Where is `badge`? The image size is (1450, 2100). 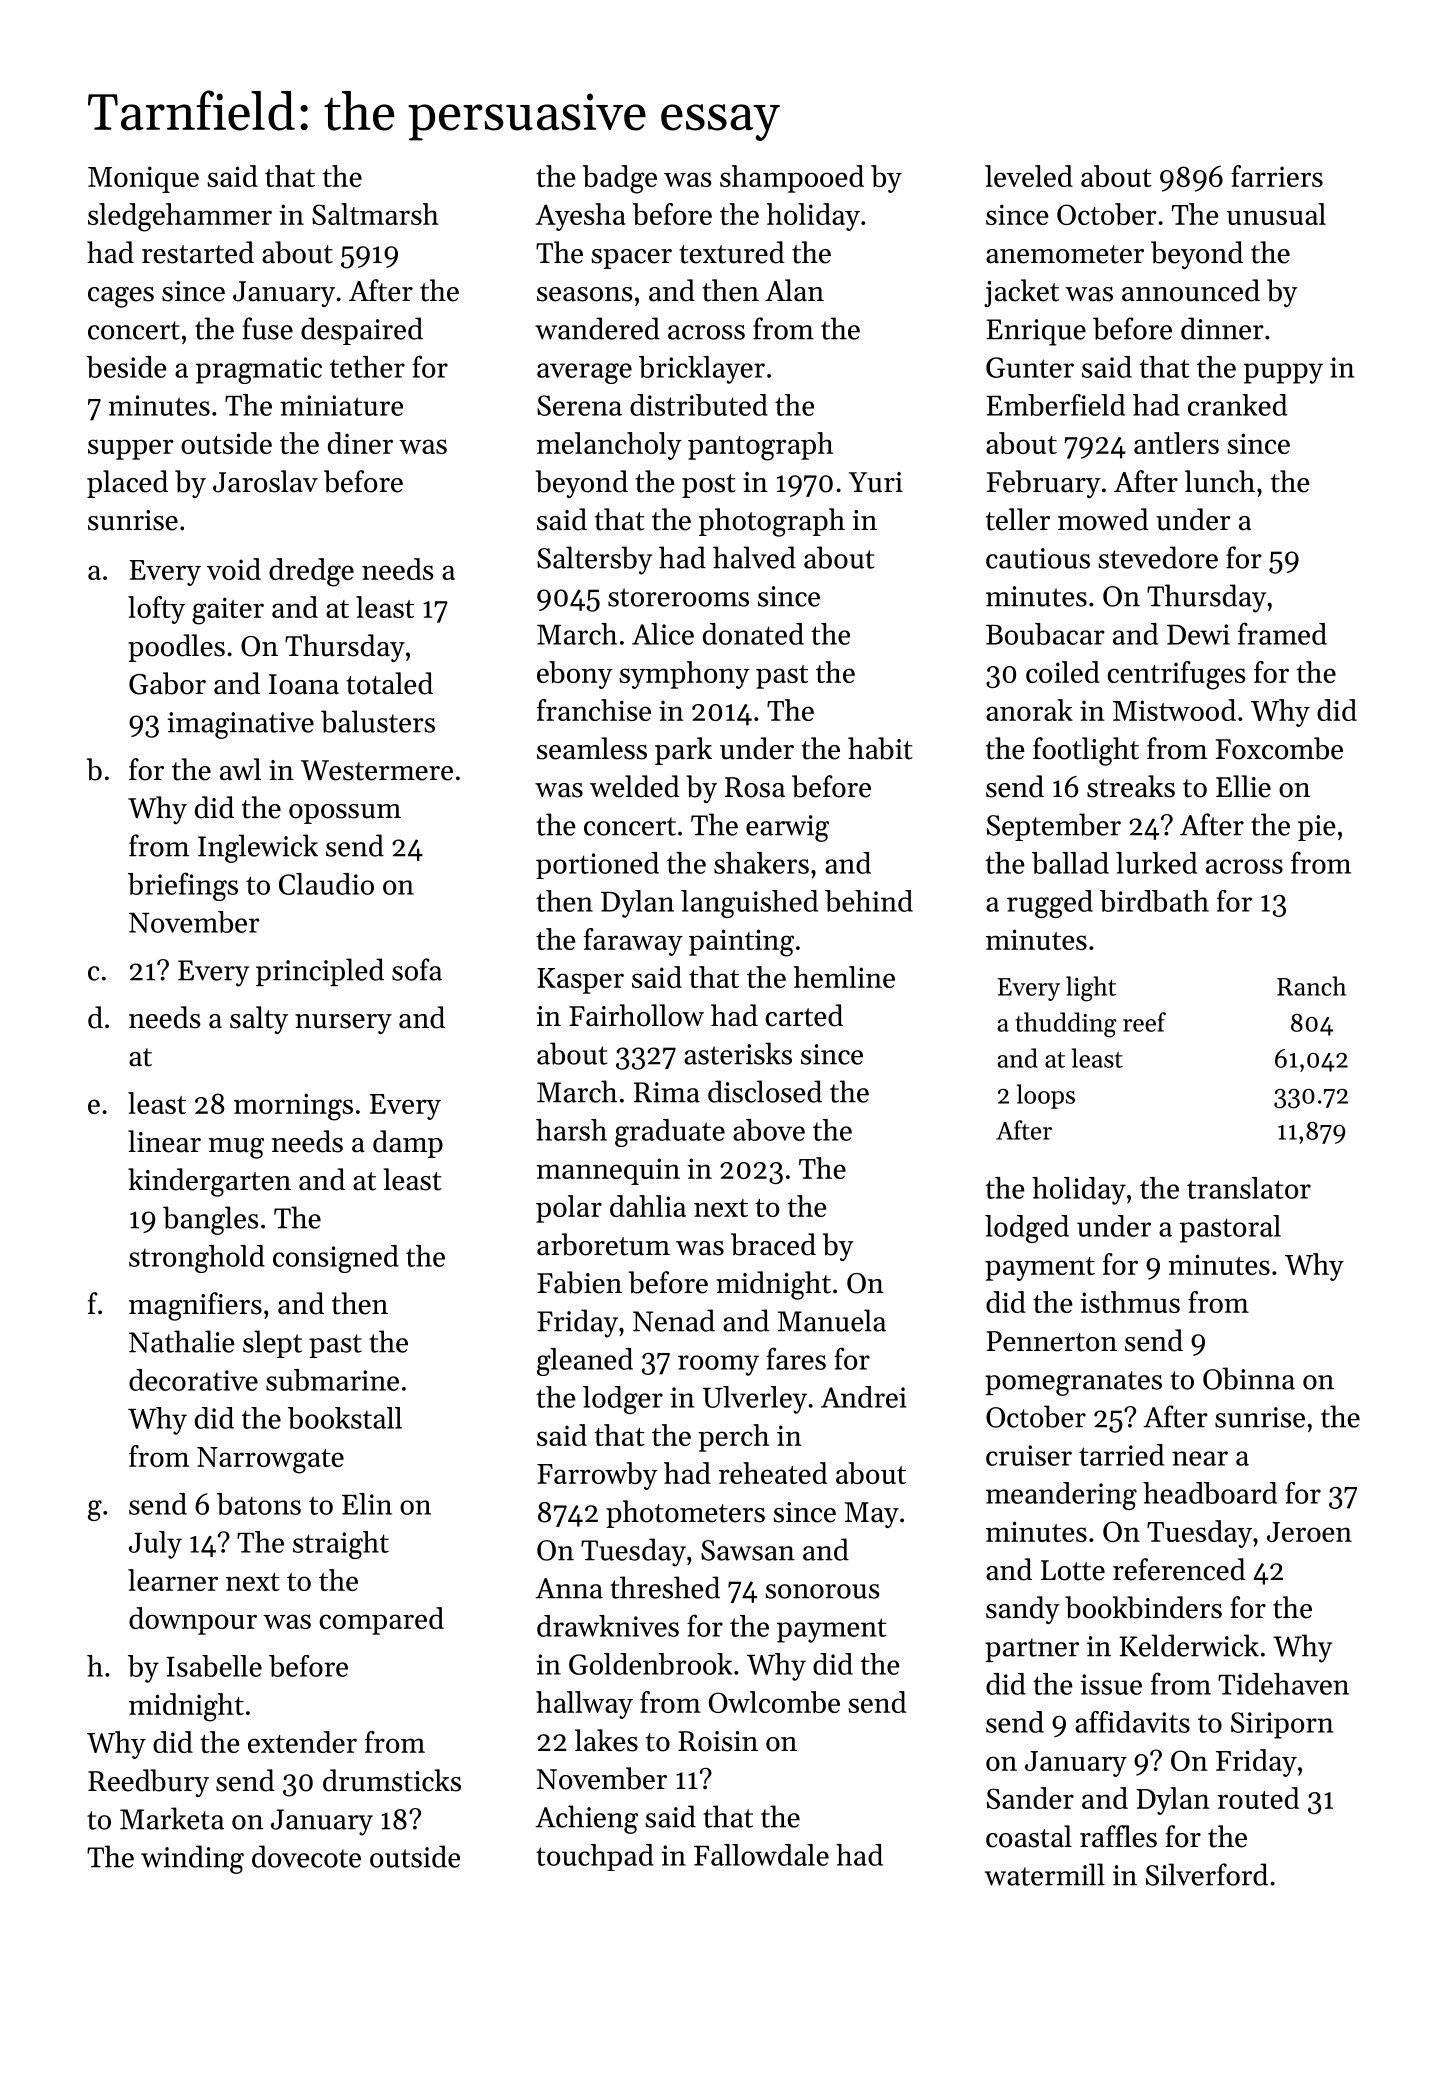 badge is located at coordinates (620, 179).
